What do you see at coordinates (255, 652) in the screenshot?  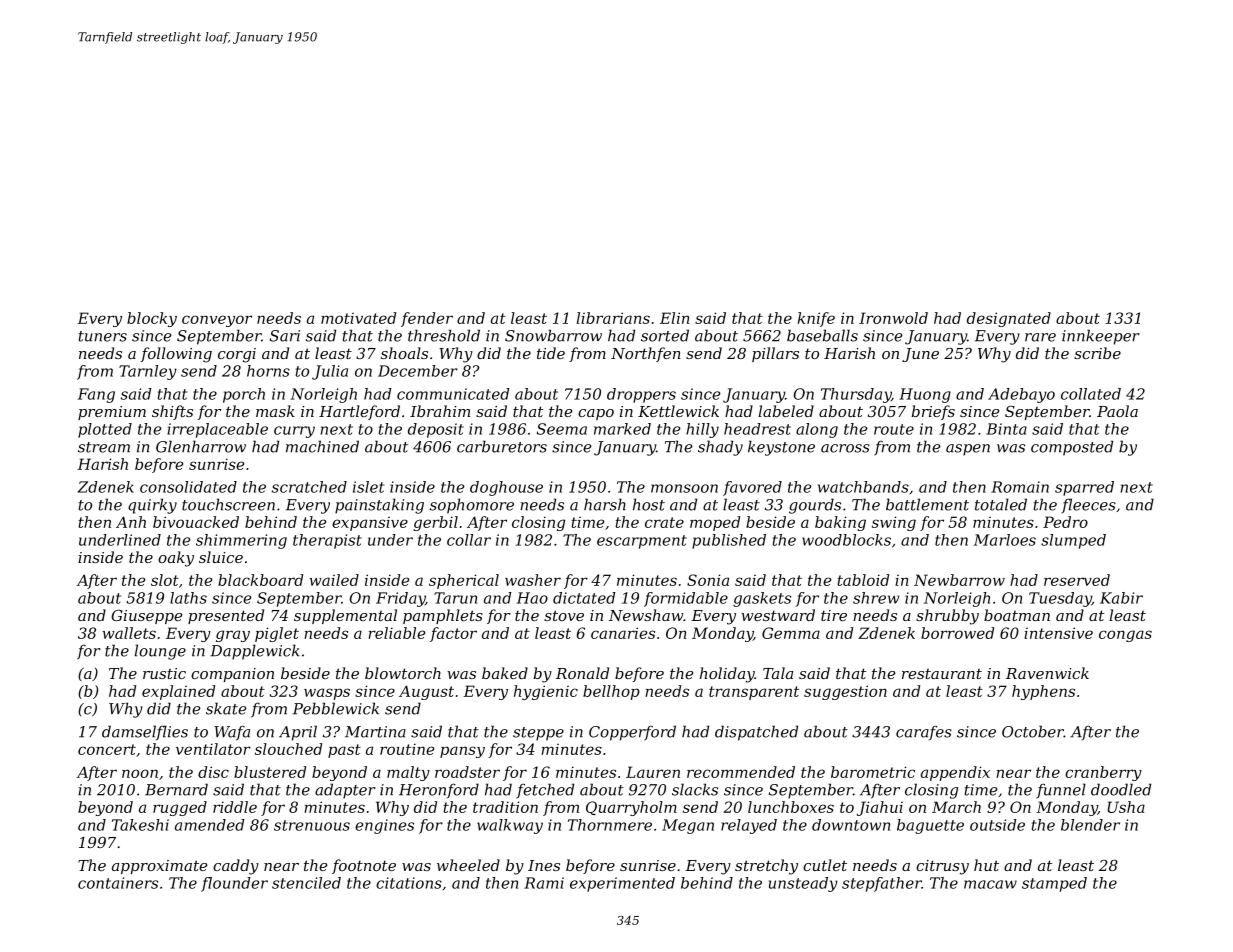 I see `Dapplewick` at bounding box center [255, 652].
